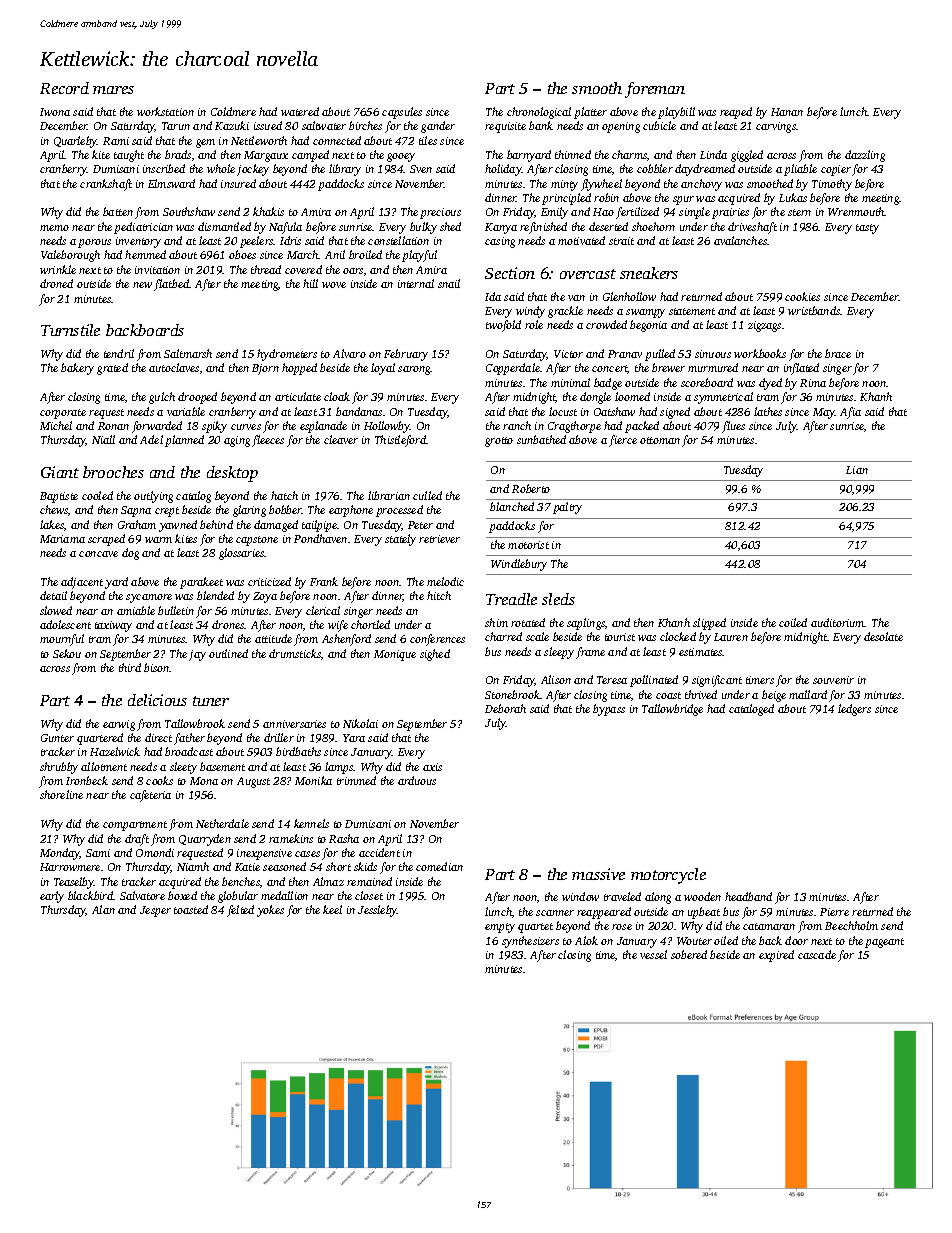 The height and width of the page is (1233, 952). What do you see at coordinates (733, 427) in the page?
I see `flues` at bounding box center [733, 427].
